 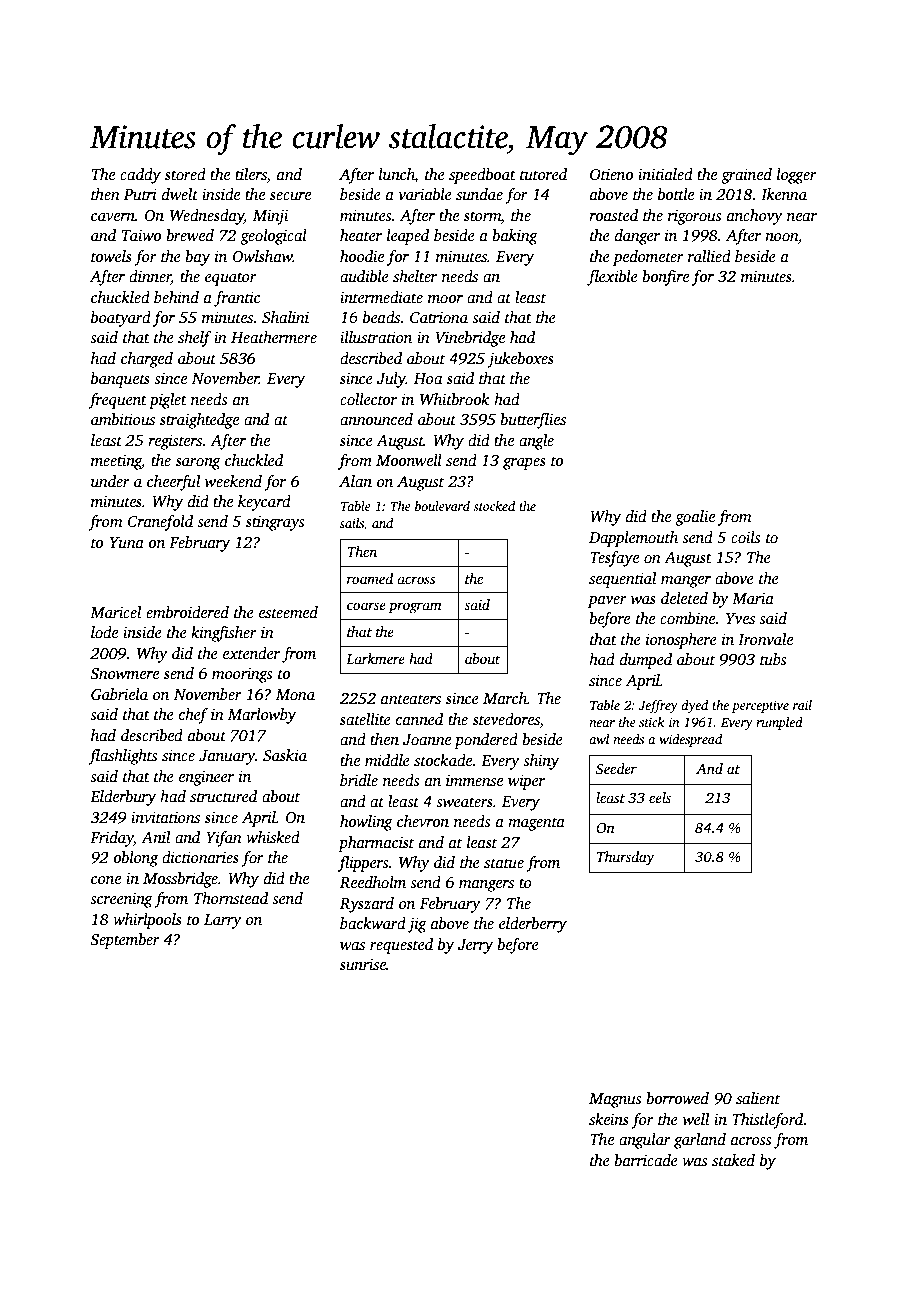 I want to click on sunrise, so click(x=363, y=965).
